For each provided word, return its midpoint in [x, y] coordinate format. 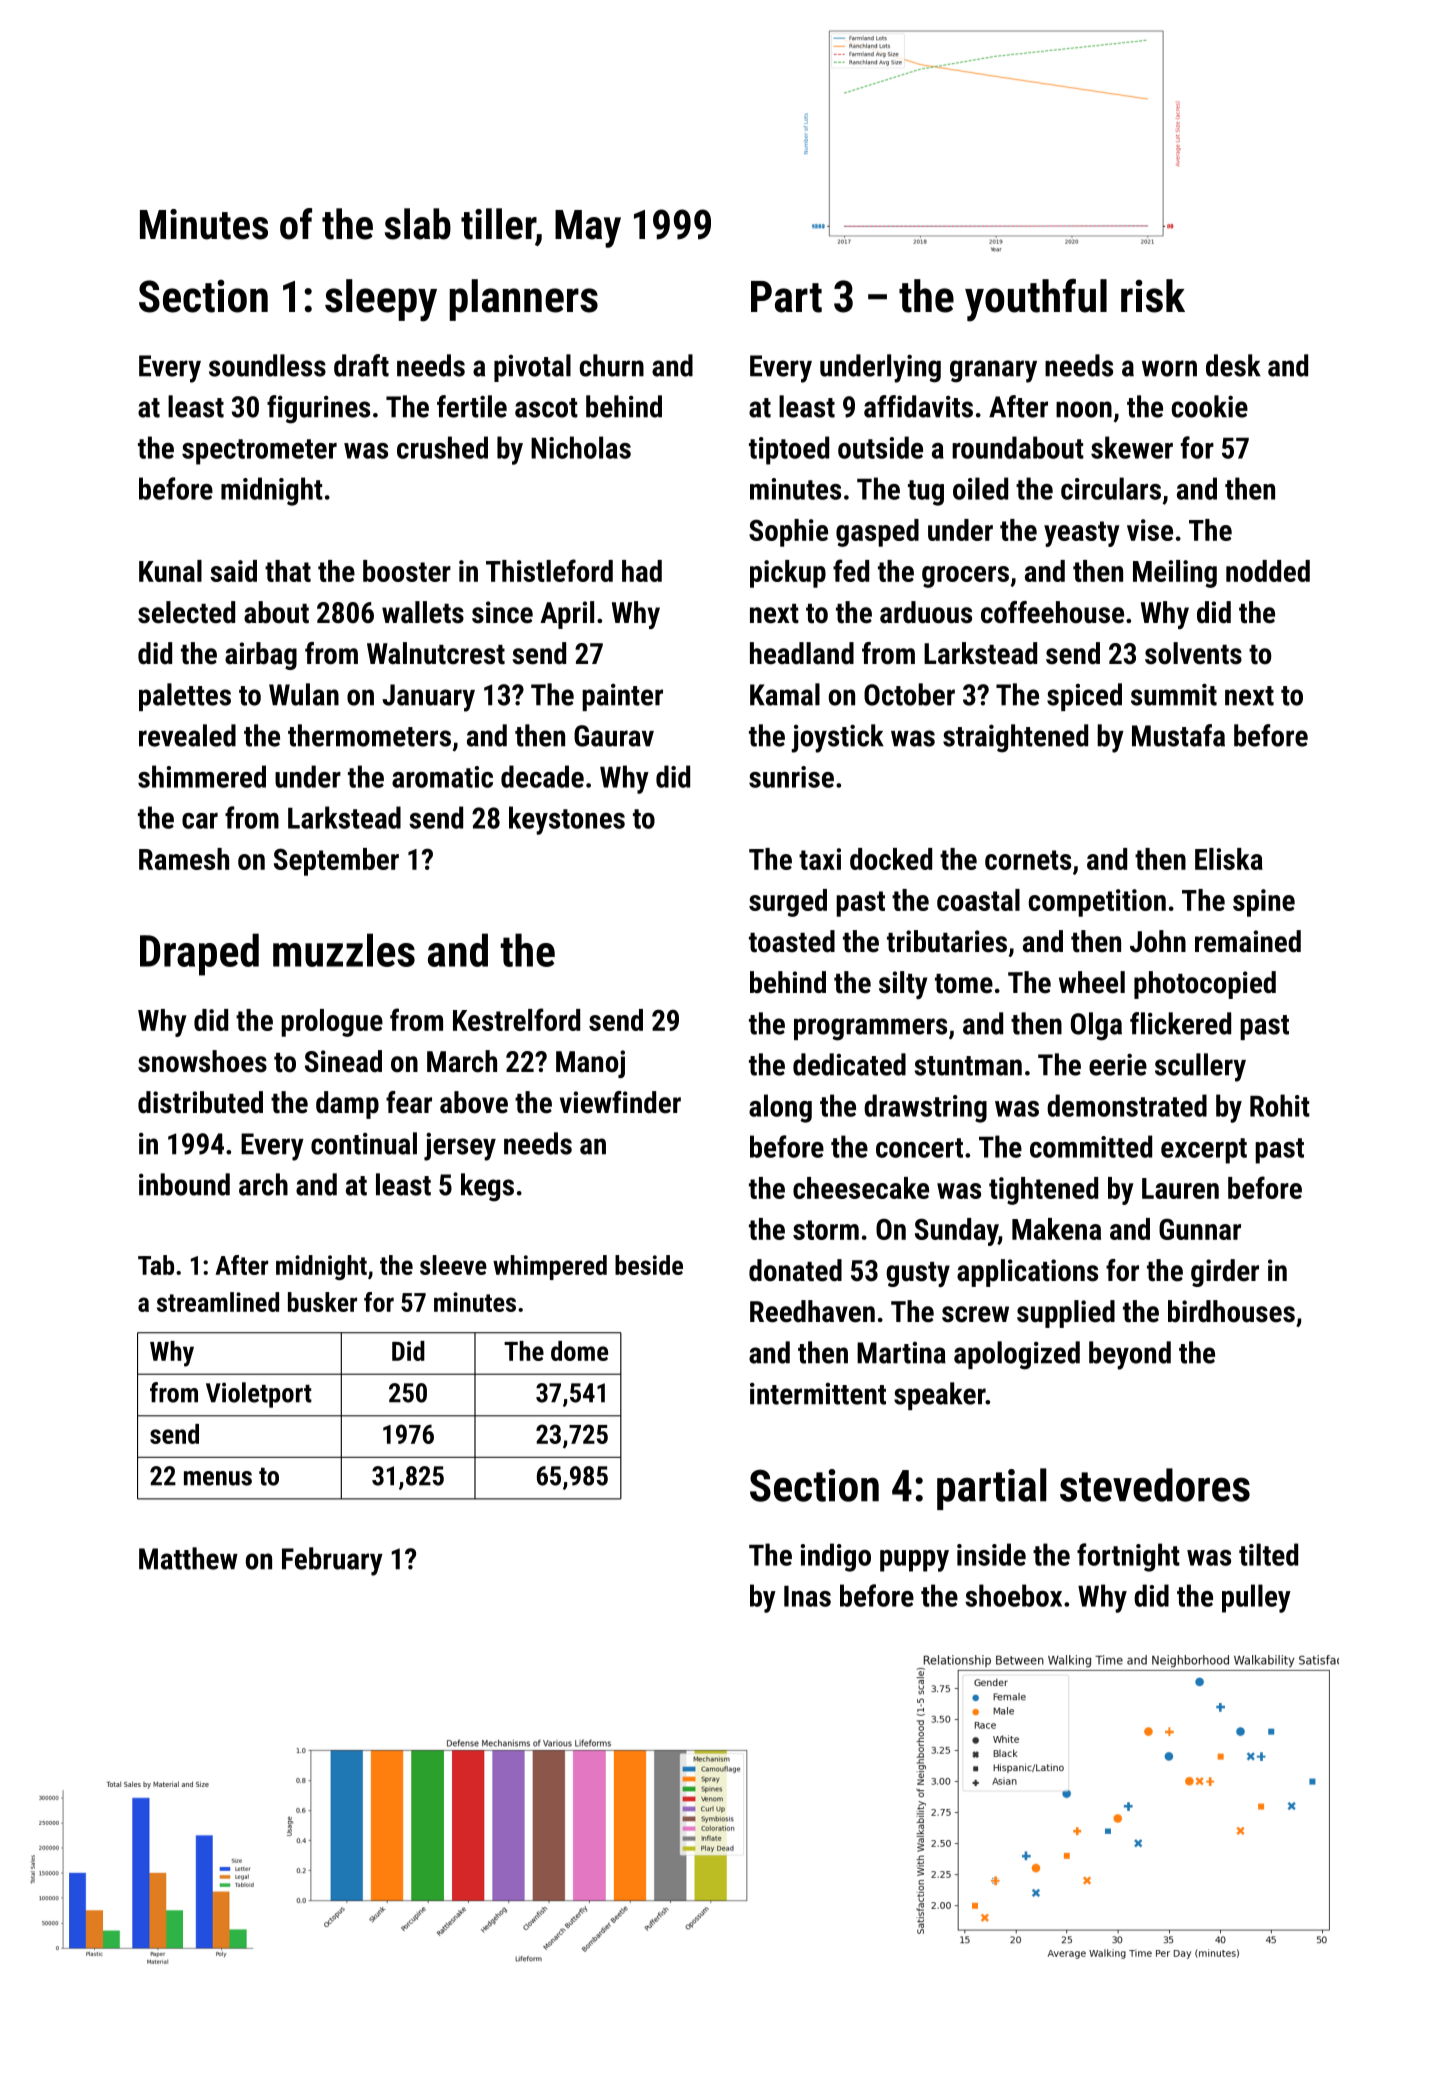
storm [826, 1230]
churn [612, 365]
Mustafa [1178, 735]
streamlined [218, 1302]
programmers [870, 1029]
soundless [267, 365]
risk [1153, 296]
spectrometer [259, 452]
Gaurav [614, 736]
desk [1233, 365]
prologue [332, 1023]
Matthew [188, 1558]
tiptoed [789, 450]
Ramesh [184, 859]
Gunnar [1200, 1229]
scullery [1200, 1067]
